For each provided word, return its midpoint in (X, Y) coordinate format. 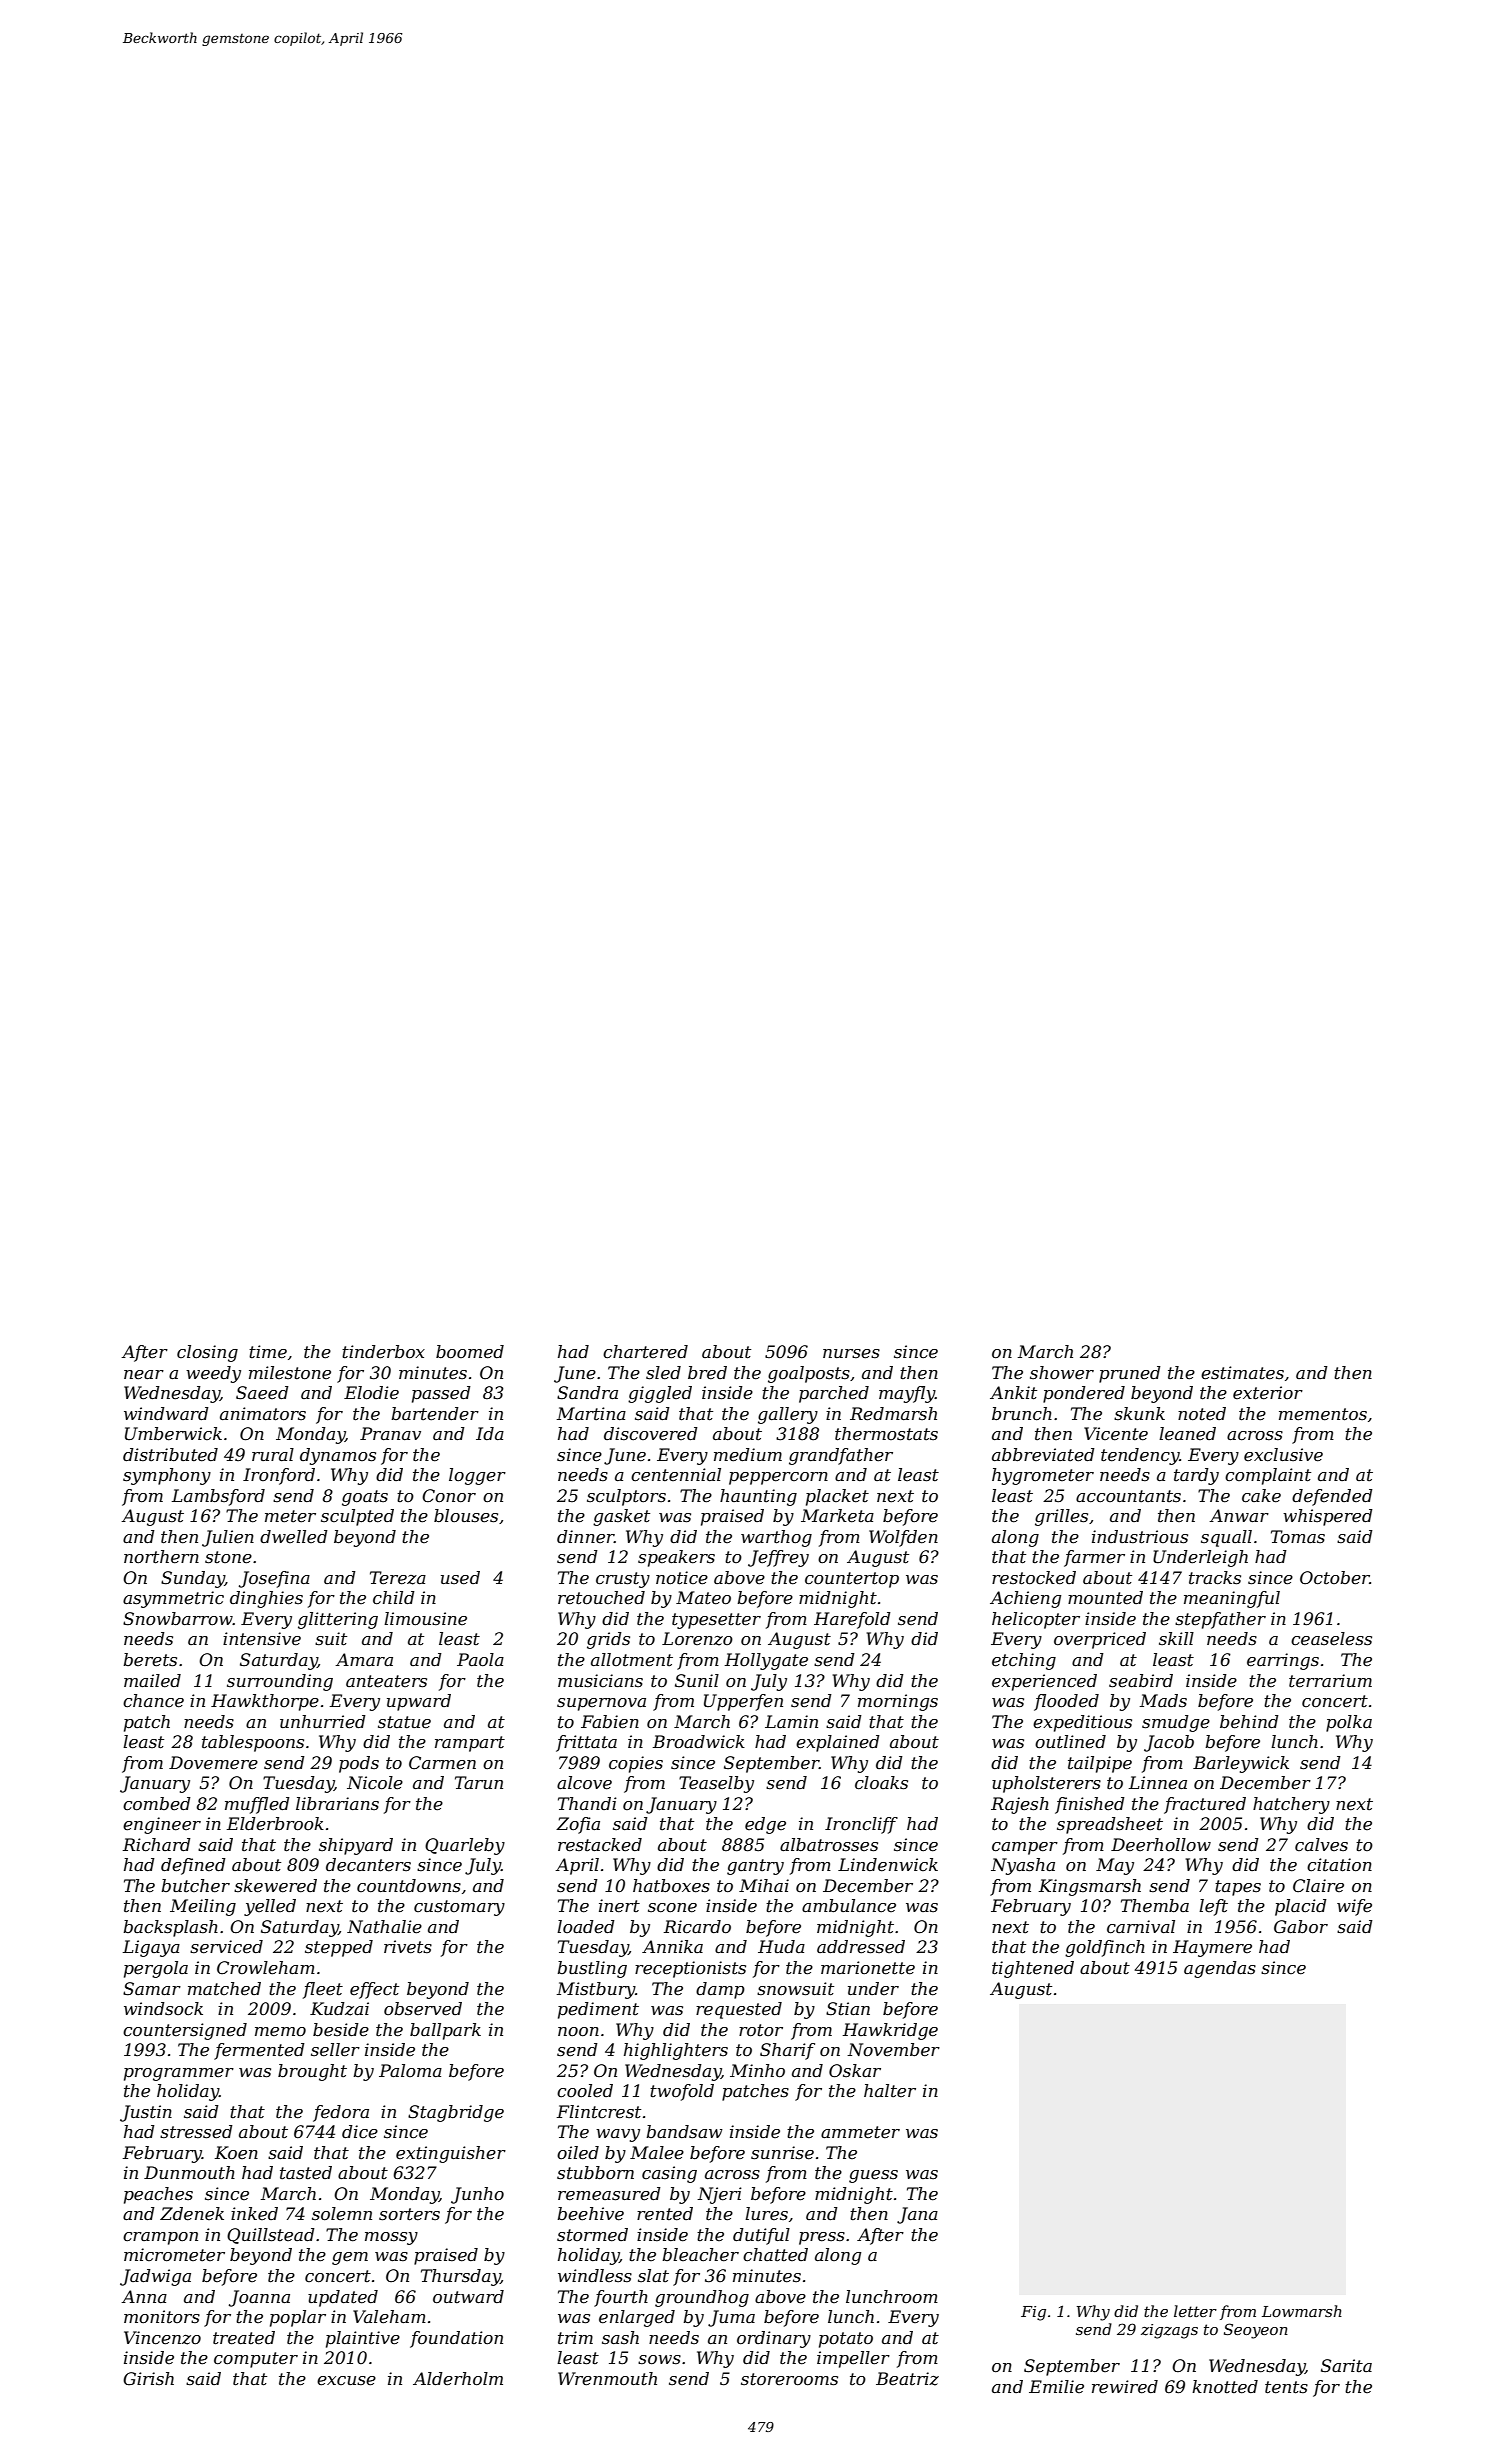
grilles (1061, 1517)
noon (578, 2031)
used (460, 1578)
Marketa (837, 1516)
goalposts (809, 1374)
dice (360, 2132)
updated (343, 2298)
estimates (1242, 1373)
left (1213, 1907)
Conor (449, 1496)
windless (595, 2275)
